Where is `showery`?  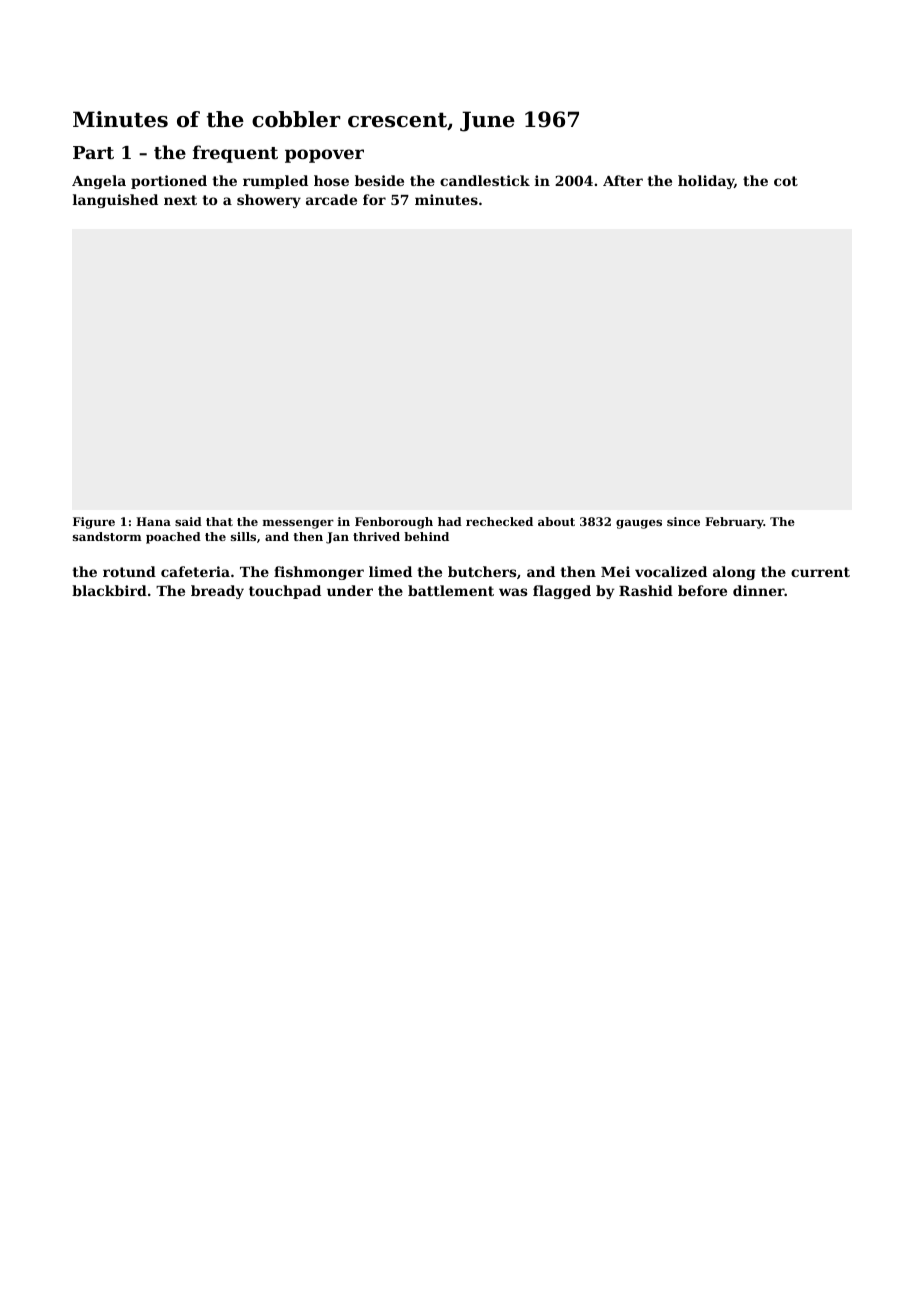 showery is located at coordinates (269, 201).
